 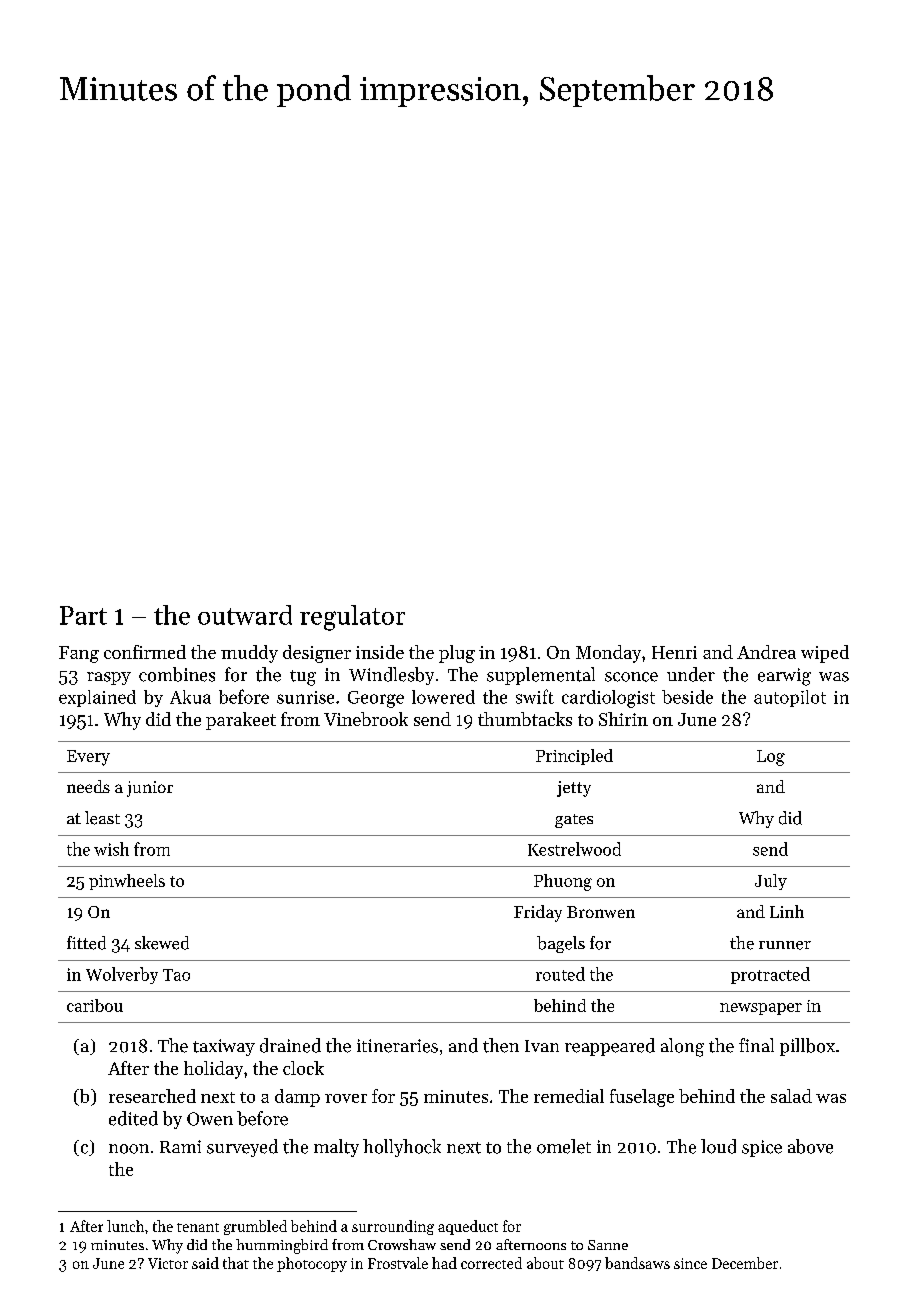 I want to click on Wolverby, so click(x=122, y=975).
